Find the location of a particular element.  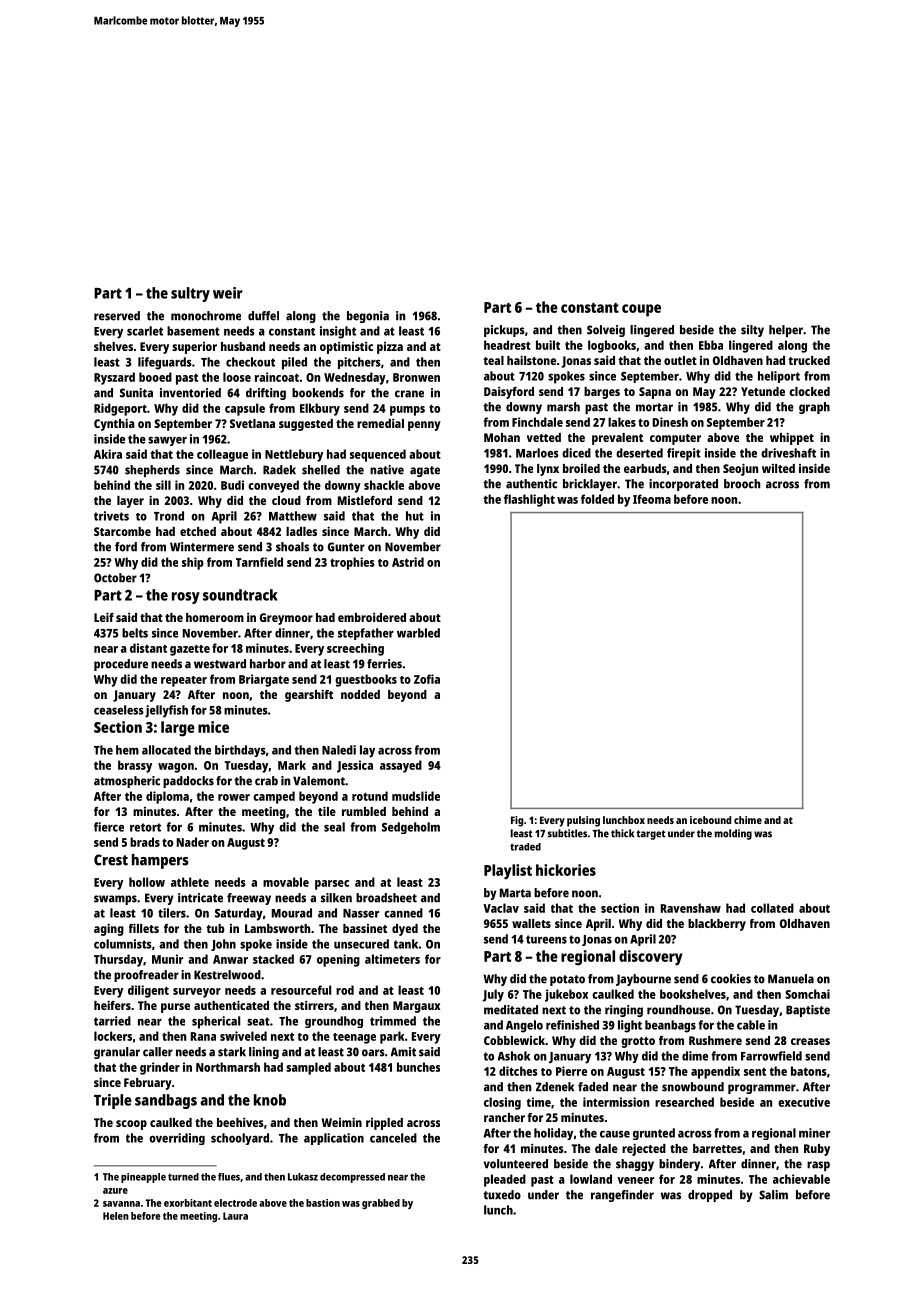

sequenced is located at coordinates (378, 455).
